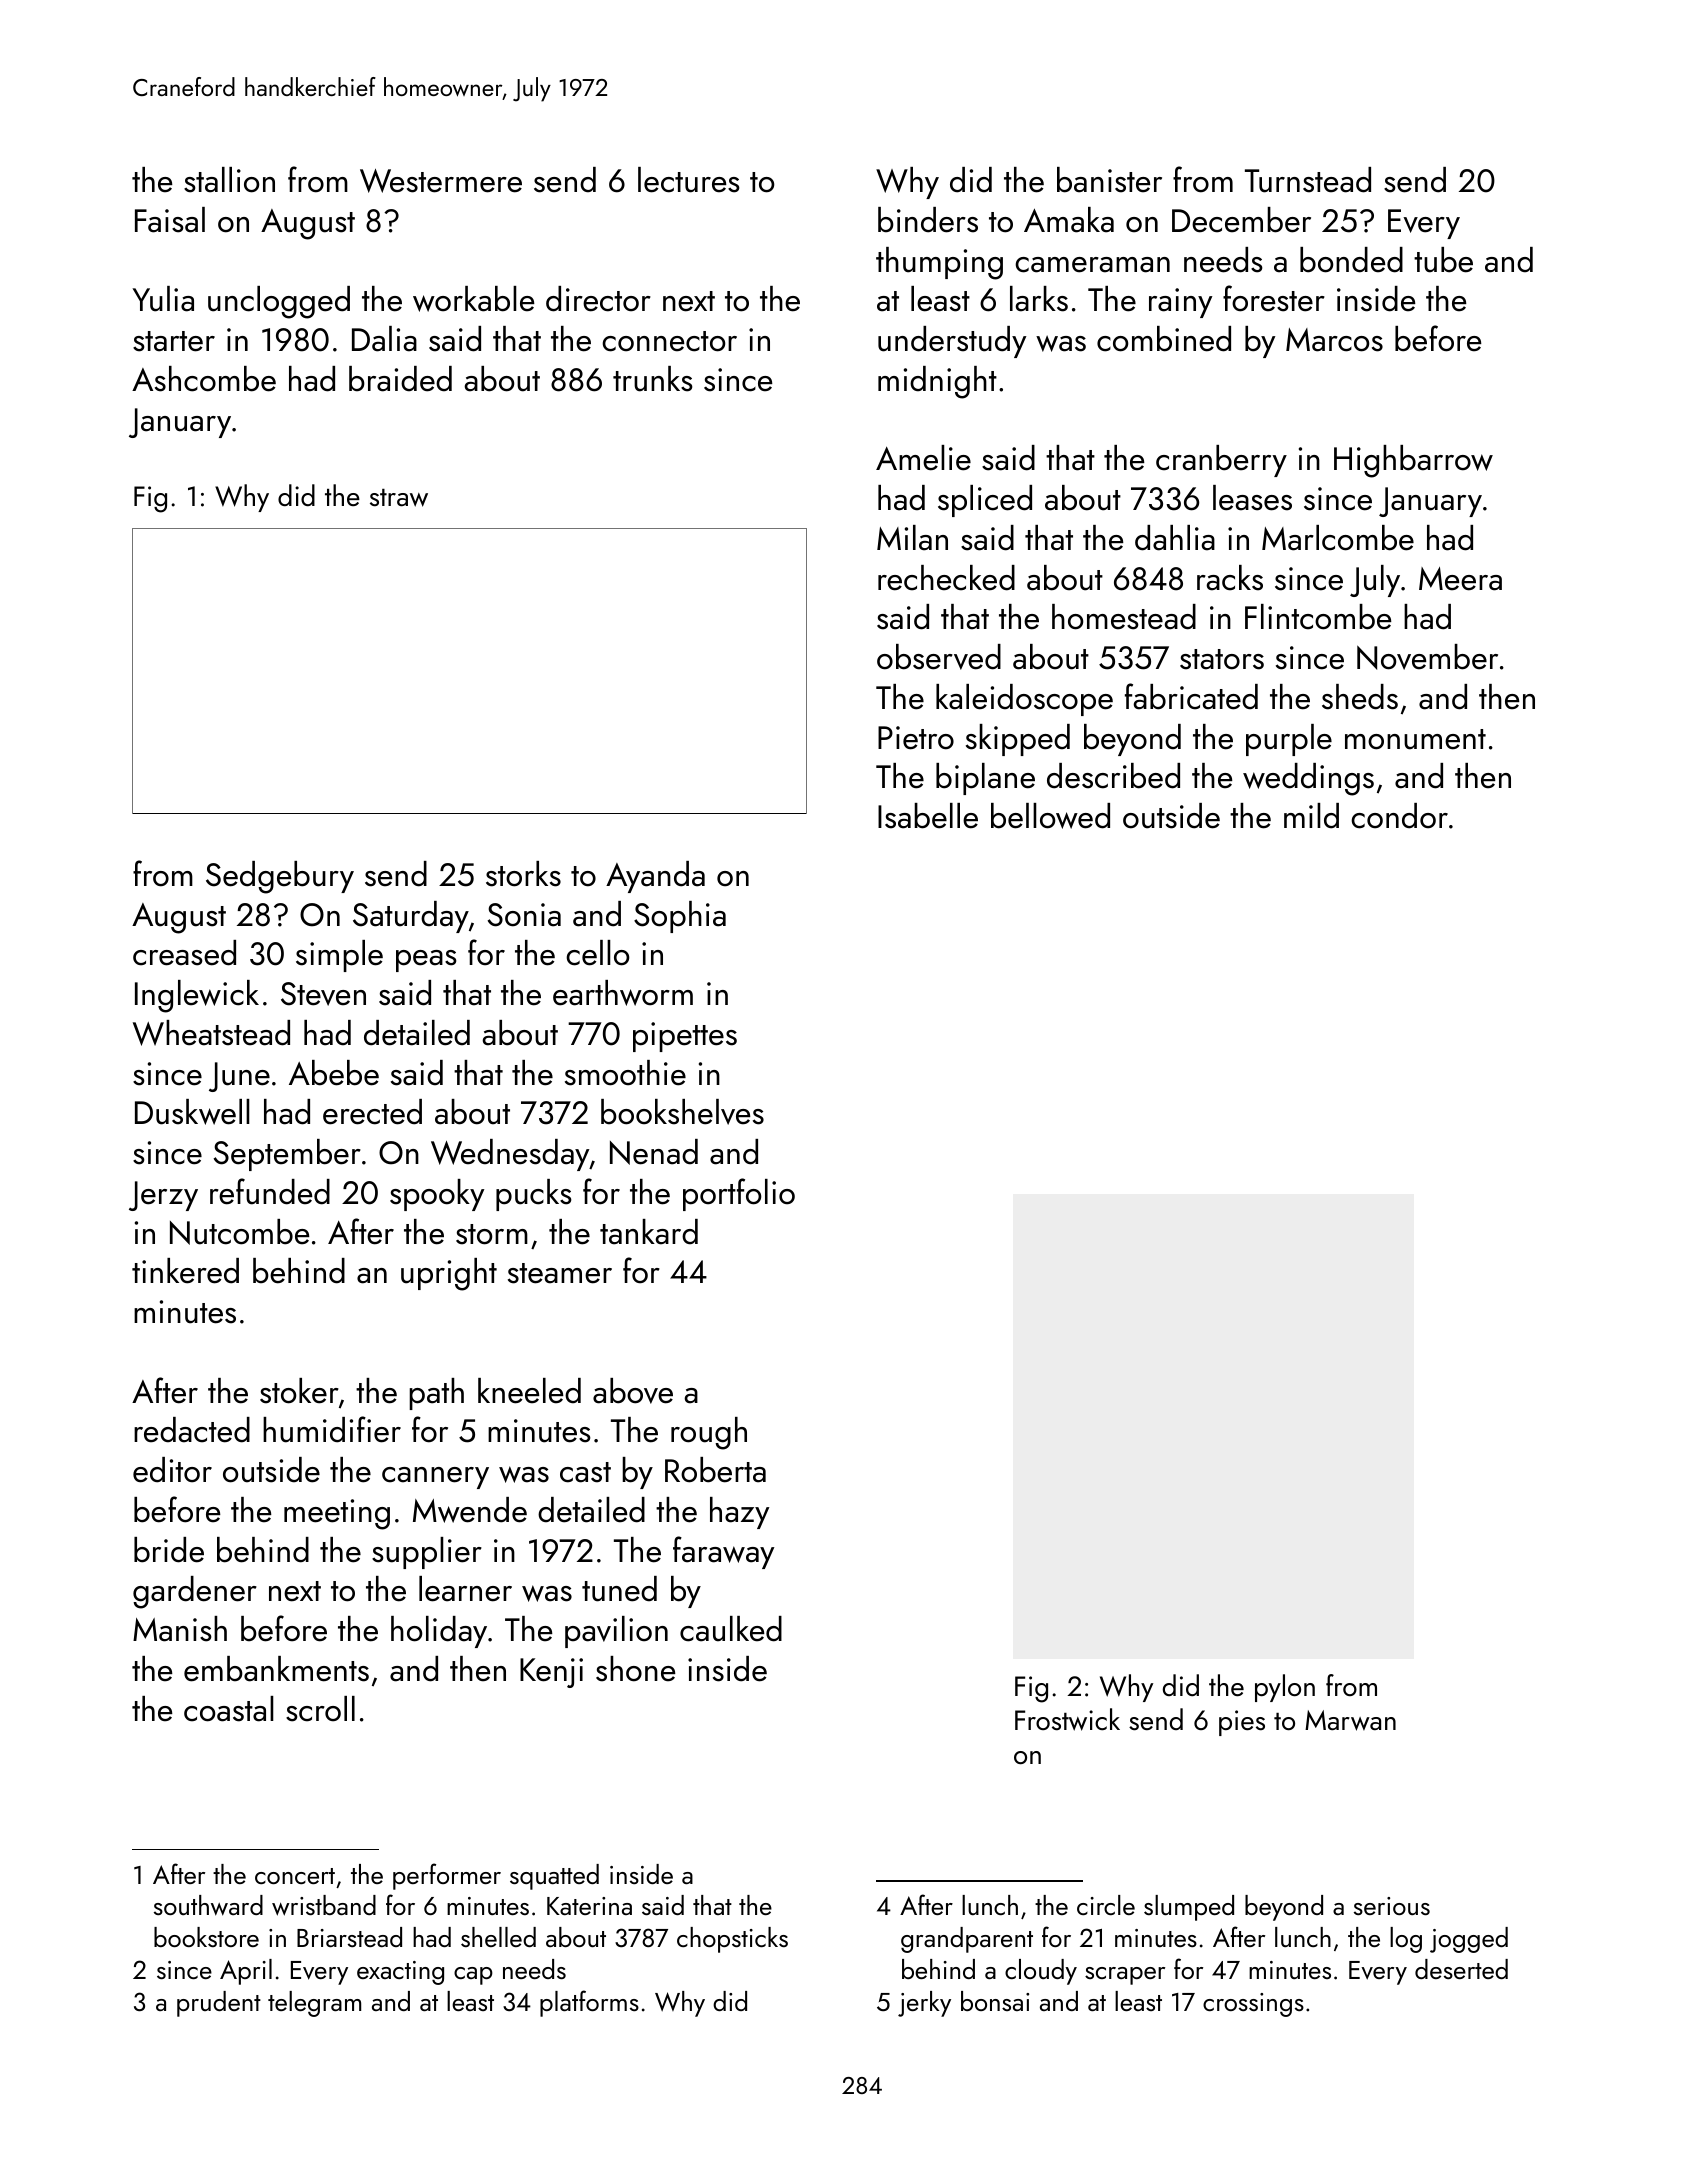 The height and width of the screenshot is (2178, 1683). What do you see at coordinates (314, 2004) in the screenshot?
I see `telegram` at bounding box center [314, 2004].
